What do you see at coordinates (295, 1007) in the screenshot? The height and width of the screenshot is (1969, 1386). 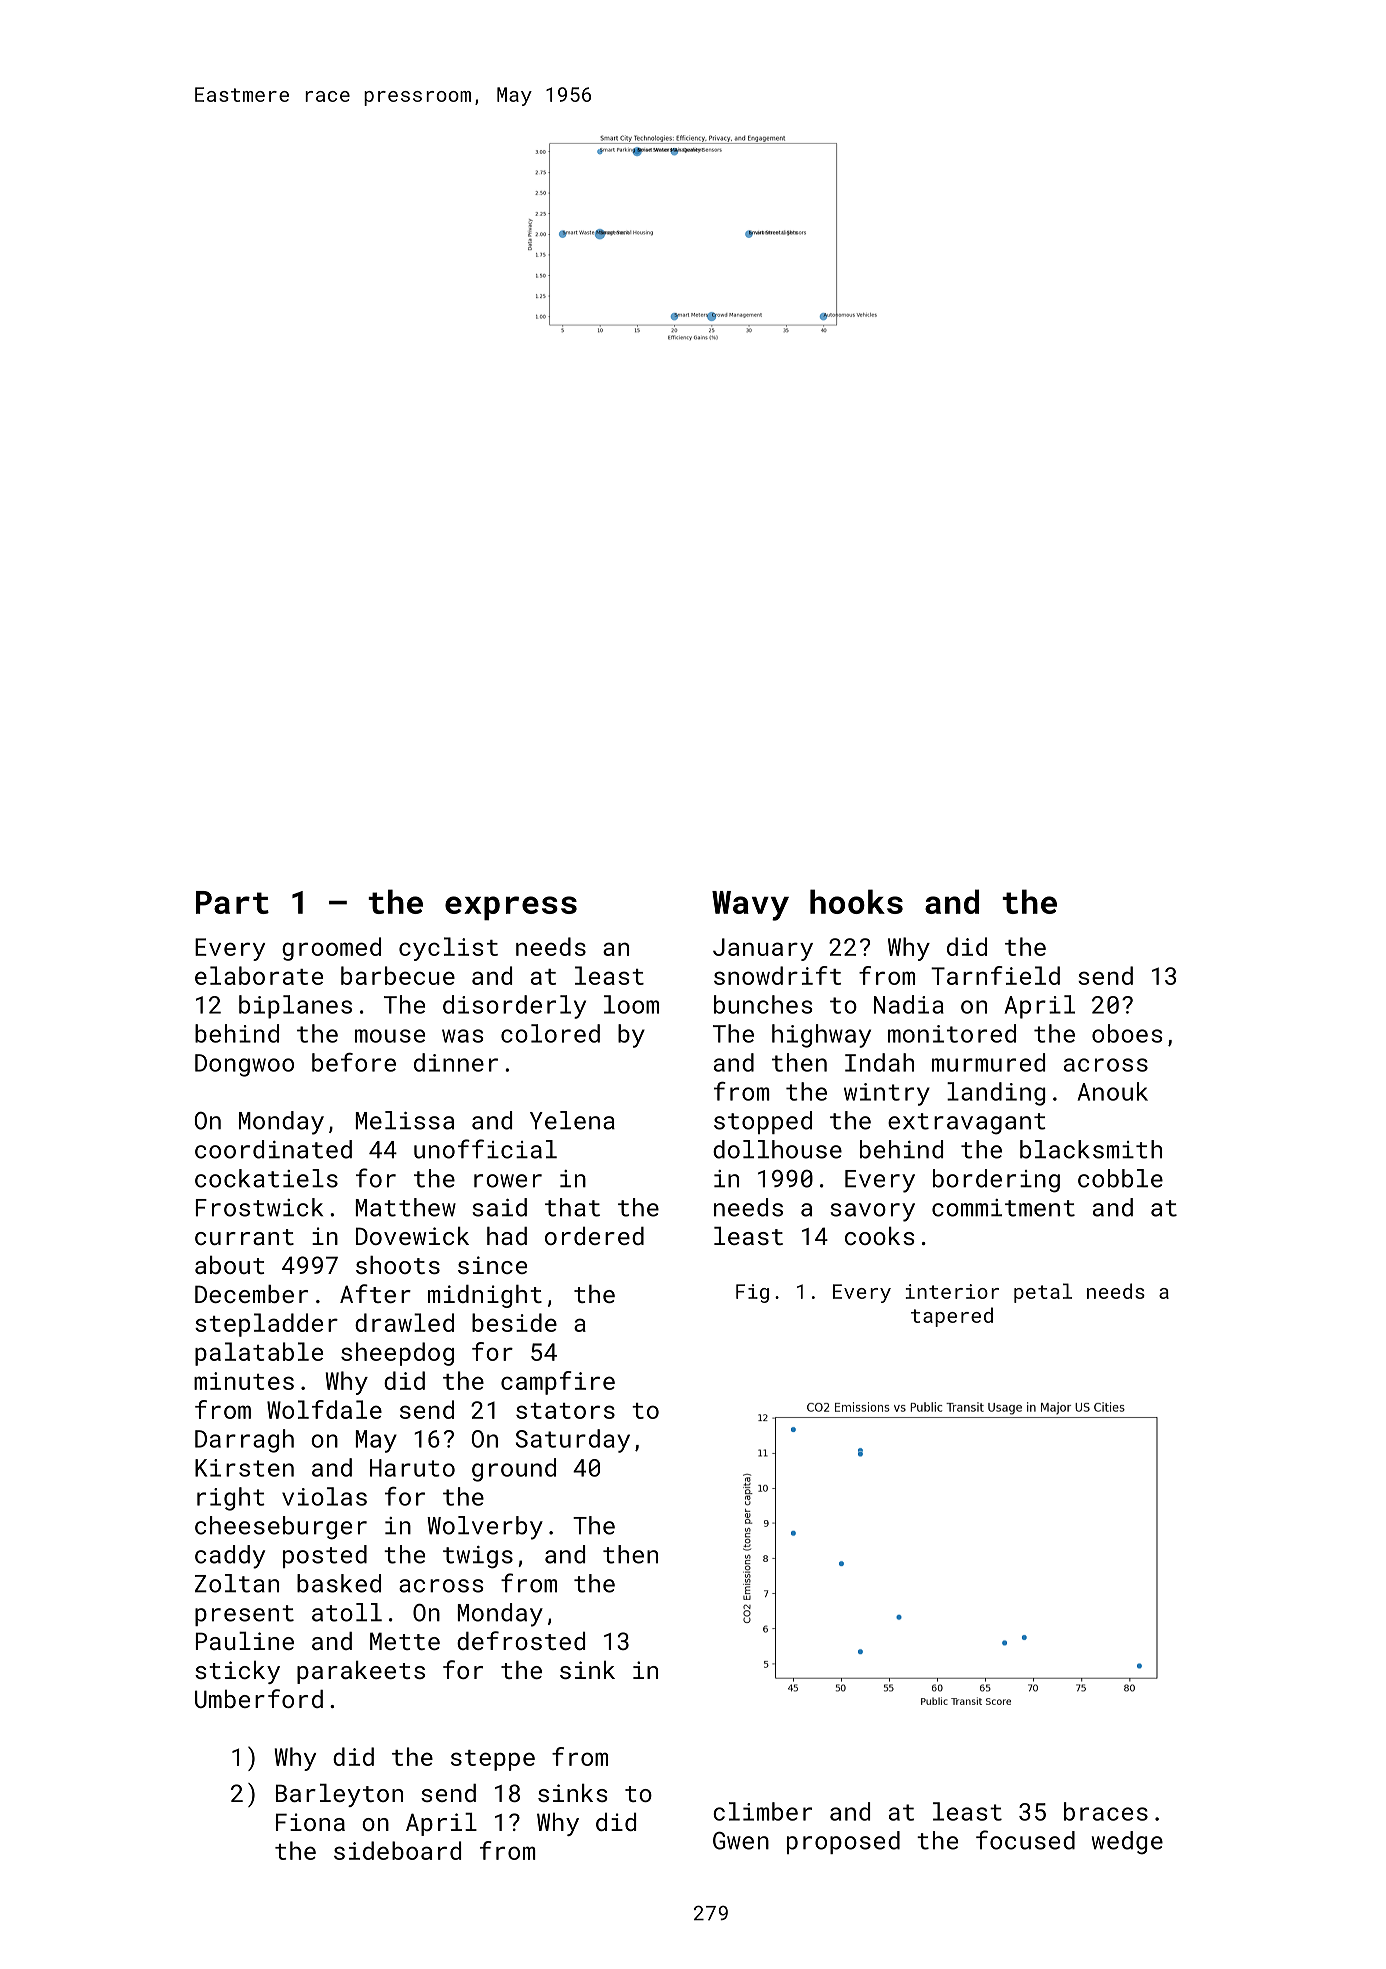 I see `biplanes` at bounding box center [295, 1007].
